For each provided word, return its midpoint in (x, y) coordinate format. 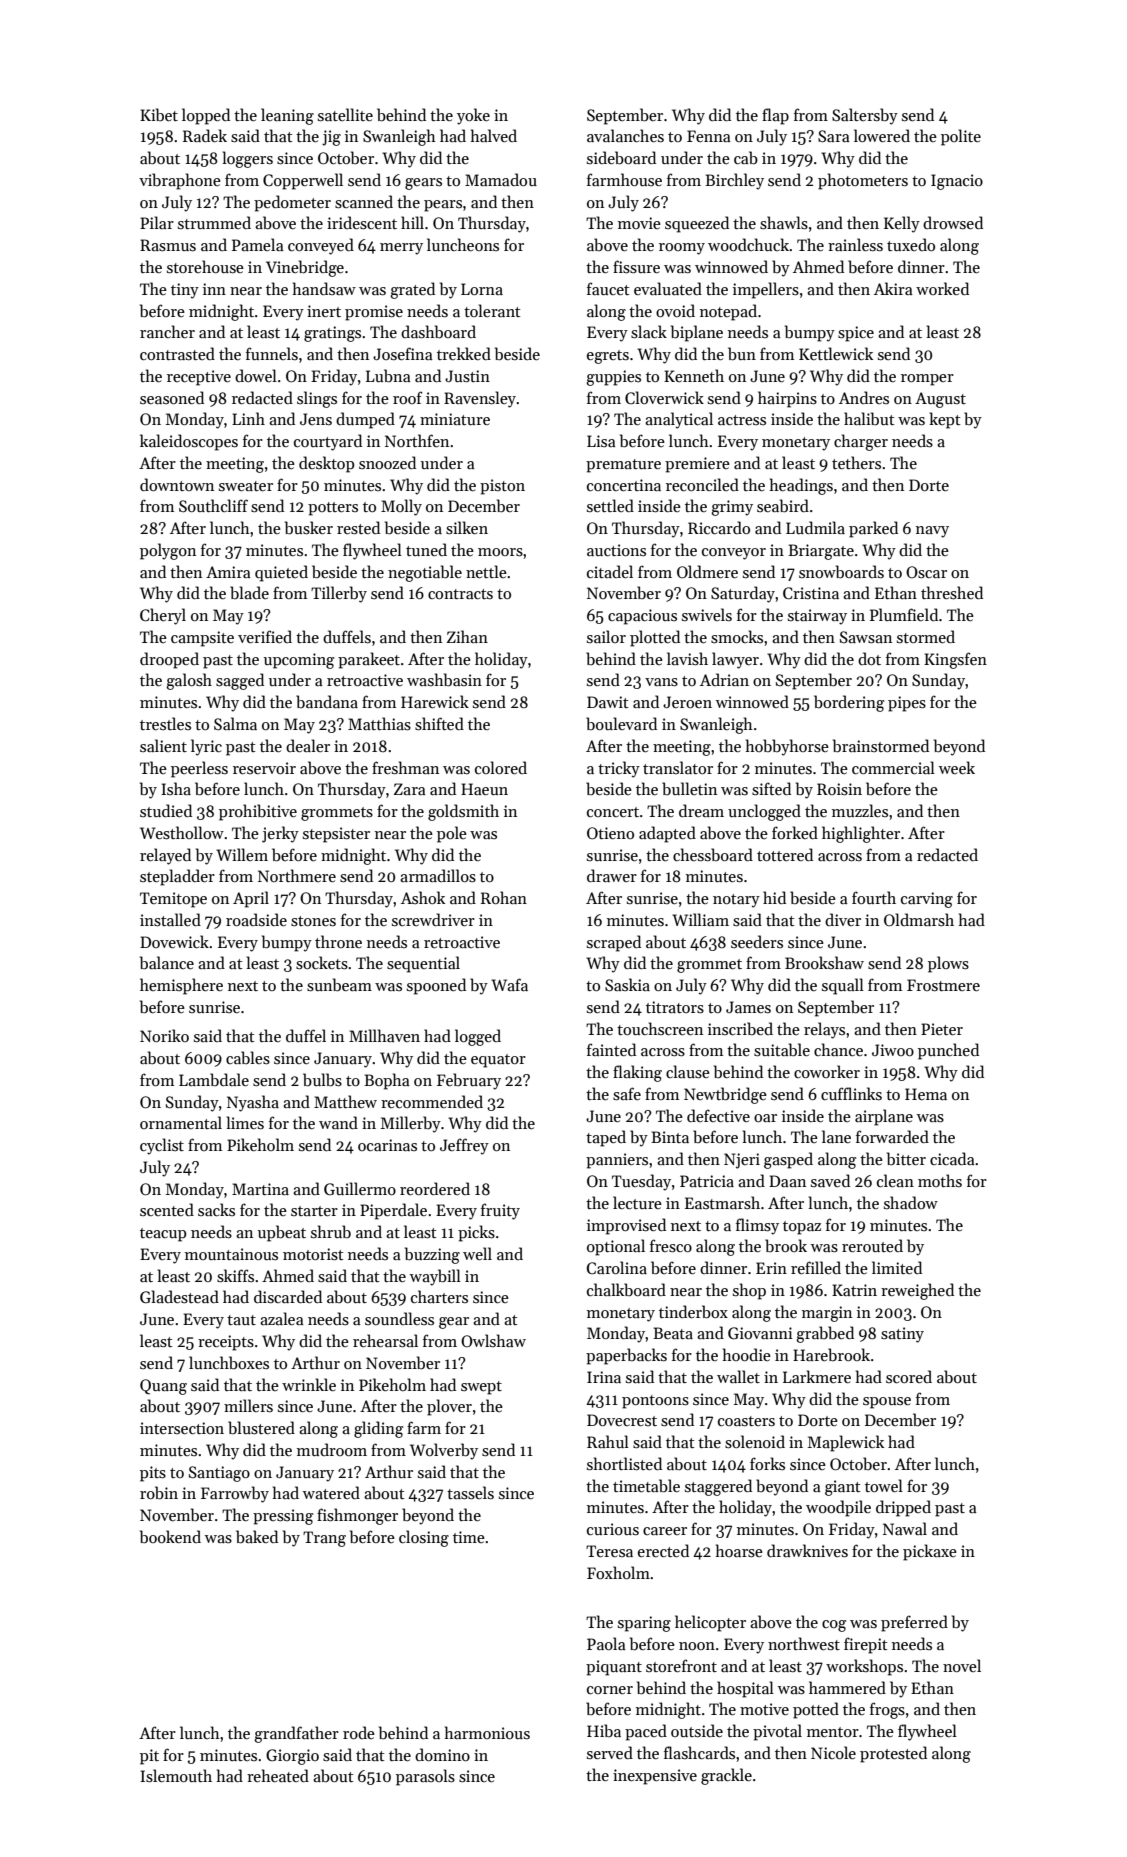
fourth (874, 897)
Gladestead (179, 1297)
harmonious (487, 1732)
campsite (202, 639)
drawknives (807, 1550)
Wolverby (444, 1451)
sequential (423, 964)
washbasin (444, 680)
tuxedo (911, 244)
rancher (167, 331)
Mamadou (501, 179)
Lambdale (214, 1079)
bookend (170, 1537)
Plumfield (904, 614)
